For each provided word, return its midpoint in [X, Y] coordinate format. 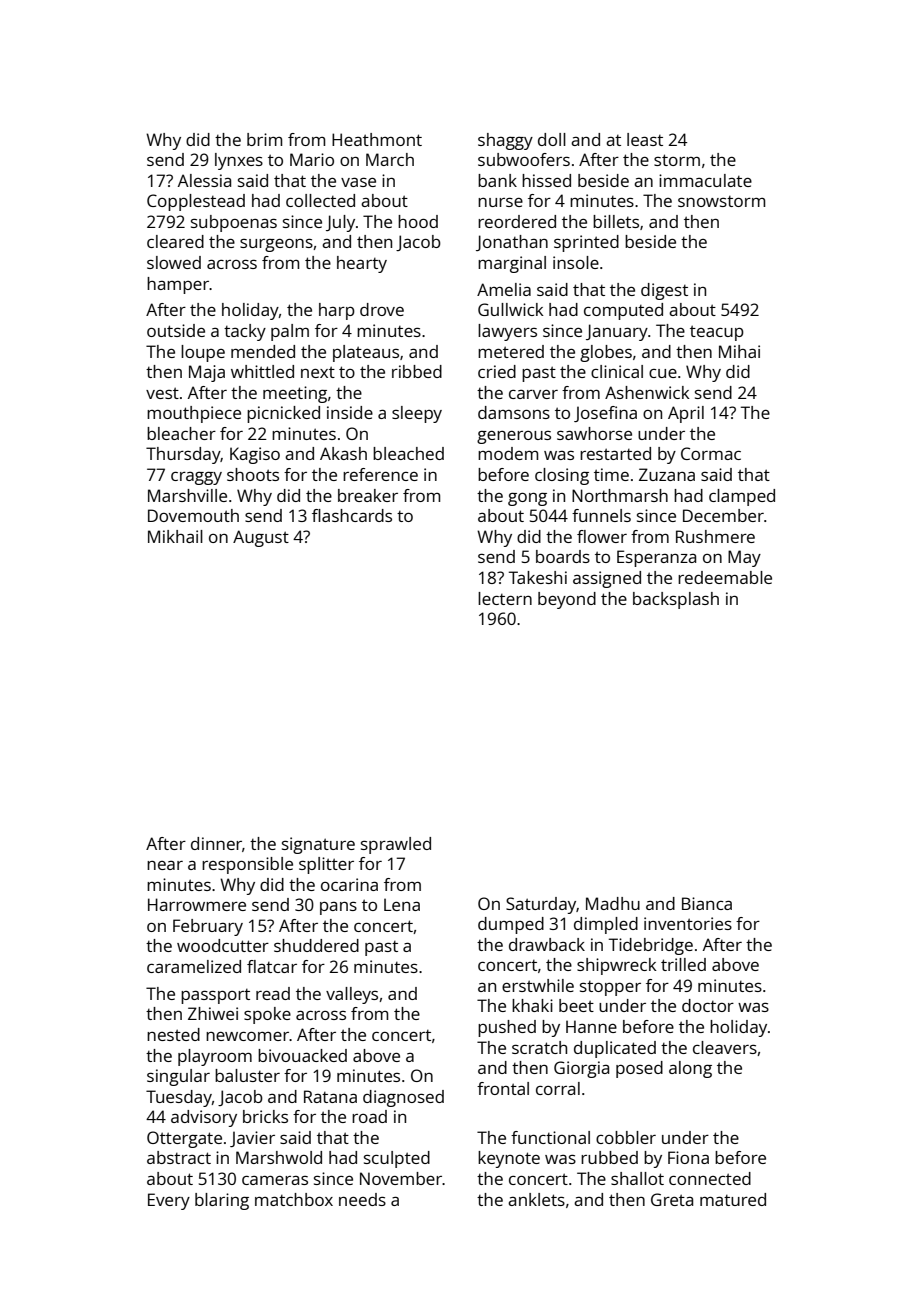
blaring [222, 1201]
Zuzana [667, 474]
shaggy [505, 141]
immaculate [705, 180]
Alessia [204, 180]
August [261, 538]
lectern [505, 598]
